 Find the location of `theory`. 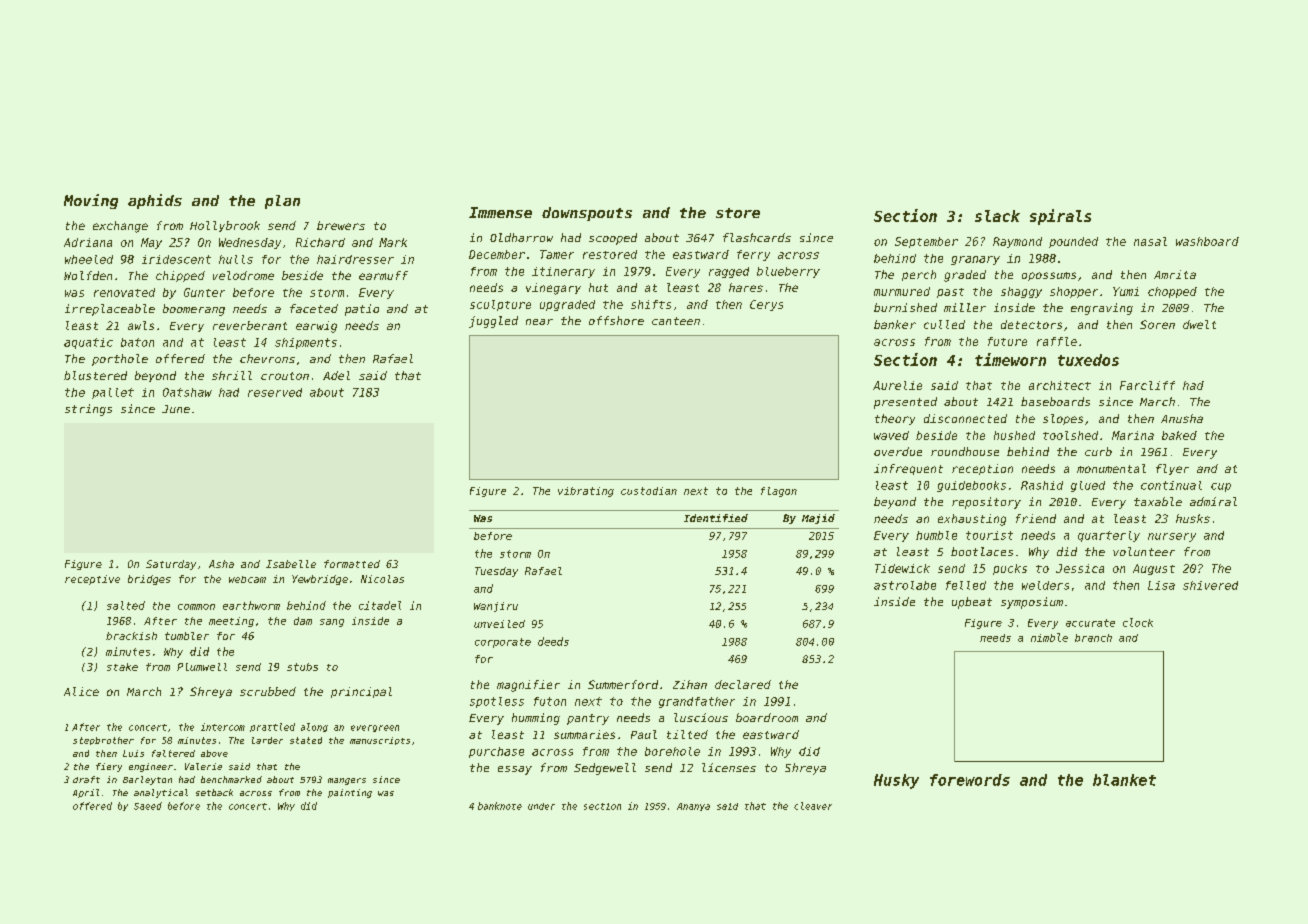

theory is located at coordinates (895, 419).
